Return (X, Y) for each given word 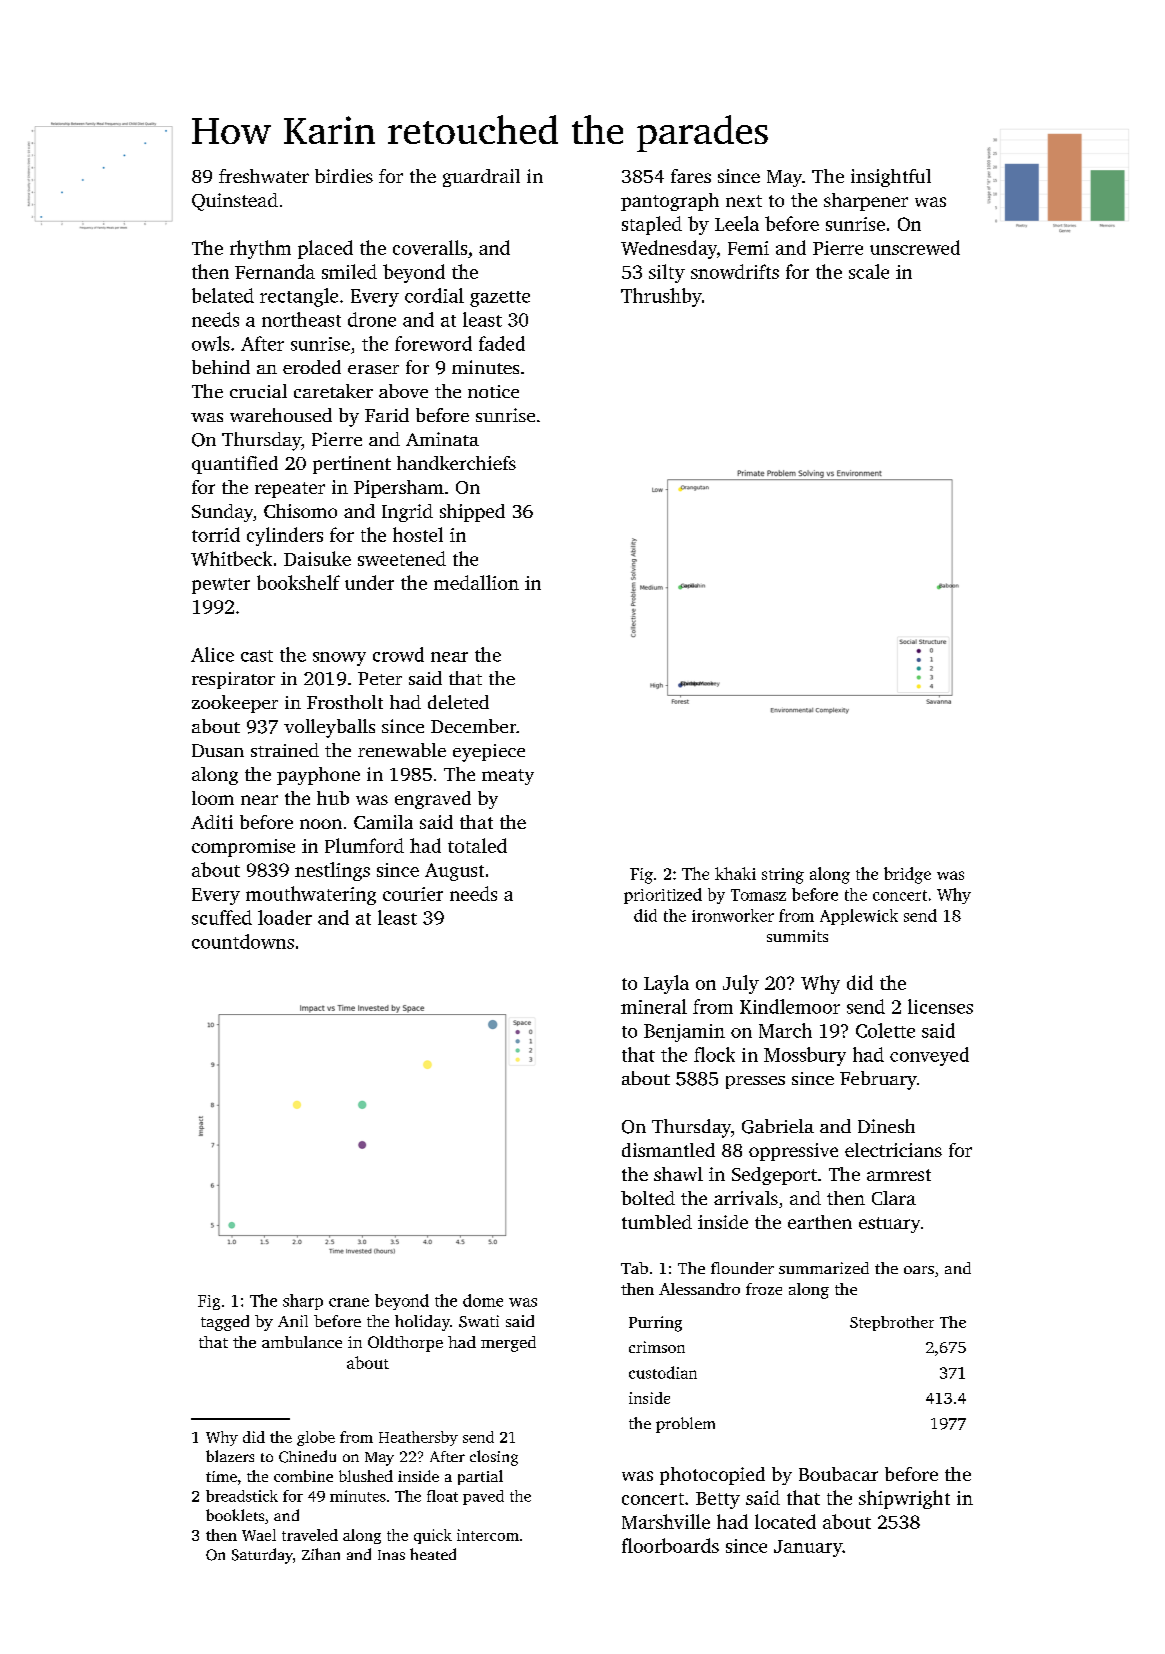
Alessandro (699, 1289)
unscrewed (915, 247)
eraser (373, 369)
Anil (293, 1321)
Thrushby (661, 297)
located (785, 1521)
